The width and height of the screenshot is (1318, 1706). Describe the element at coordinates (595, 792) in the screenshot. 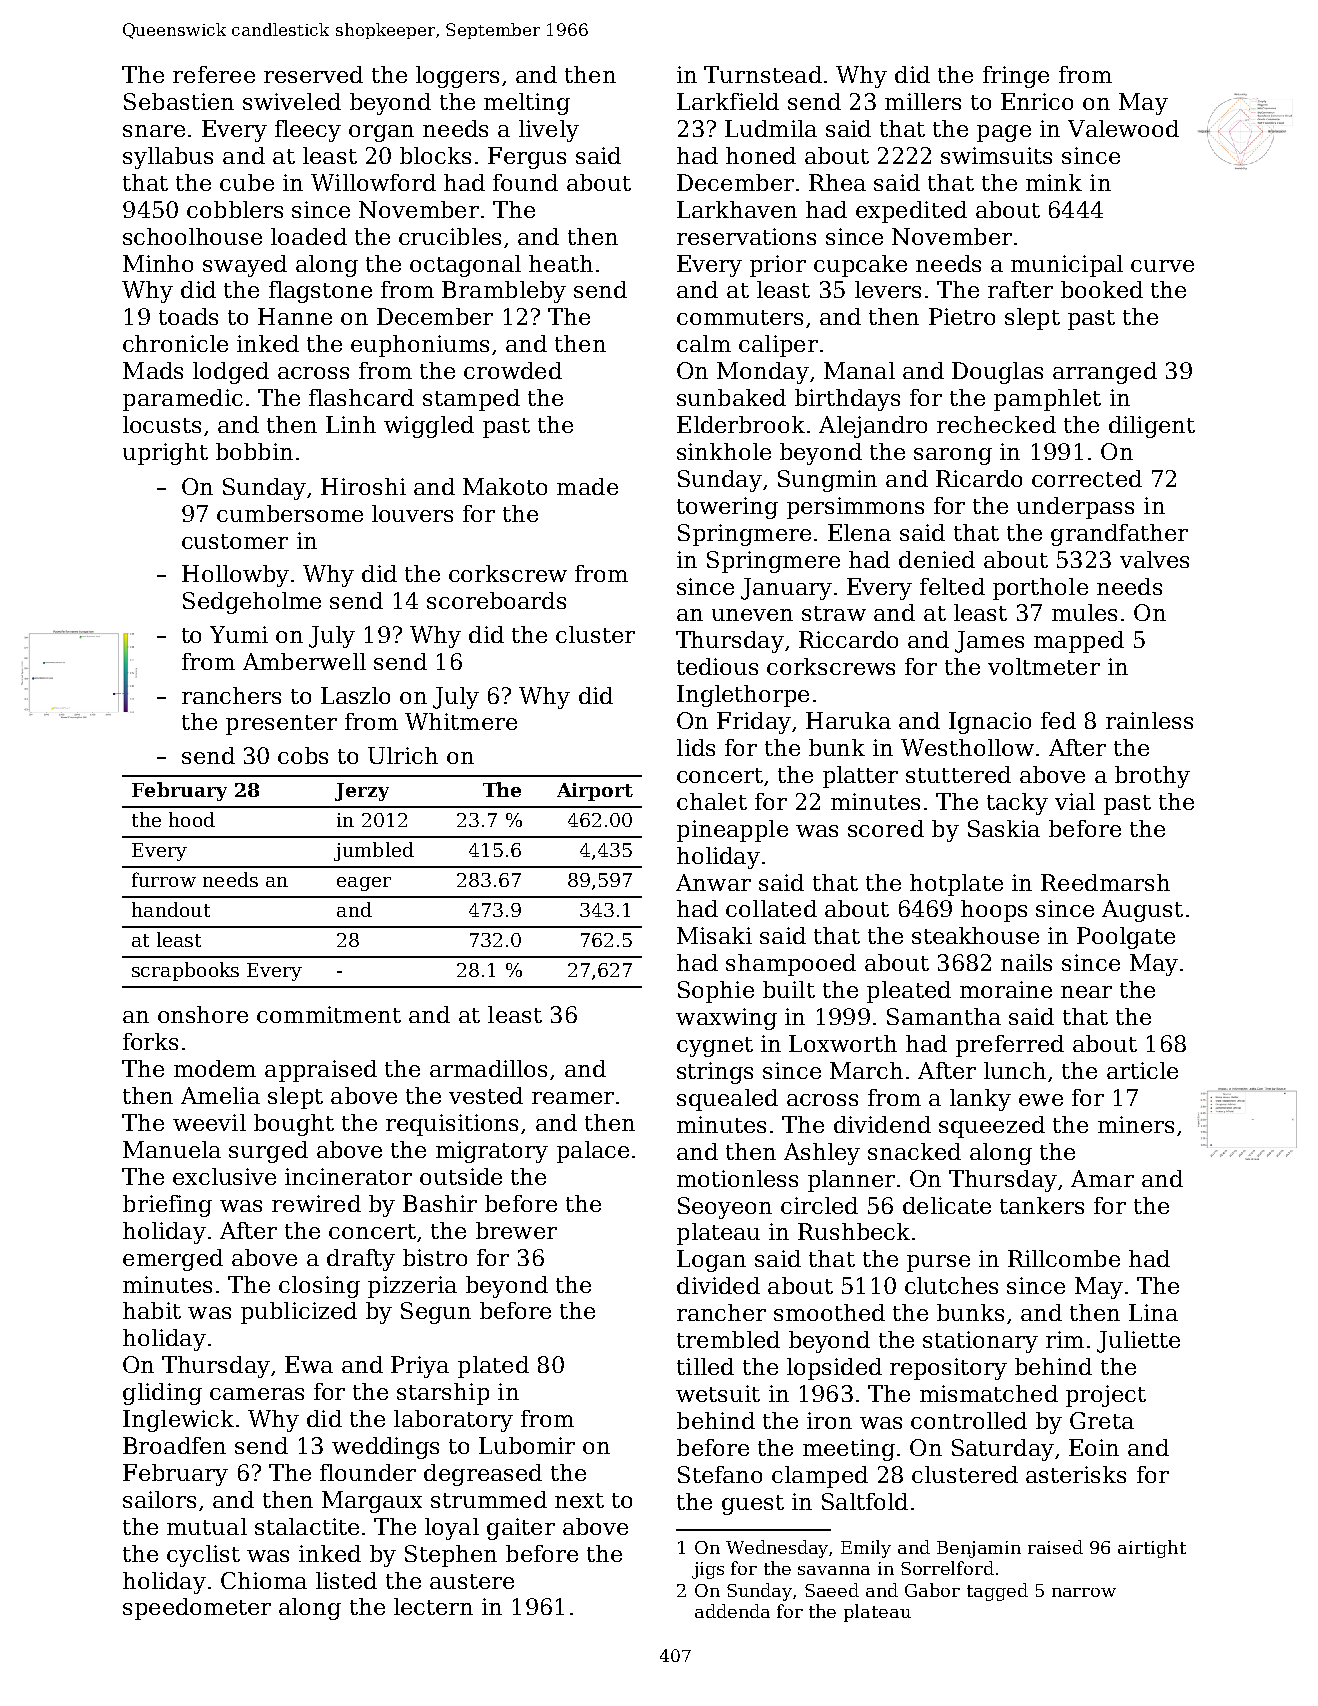

I see `Airport` at that location.
